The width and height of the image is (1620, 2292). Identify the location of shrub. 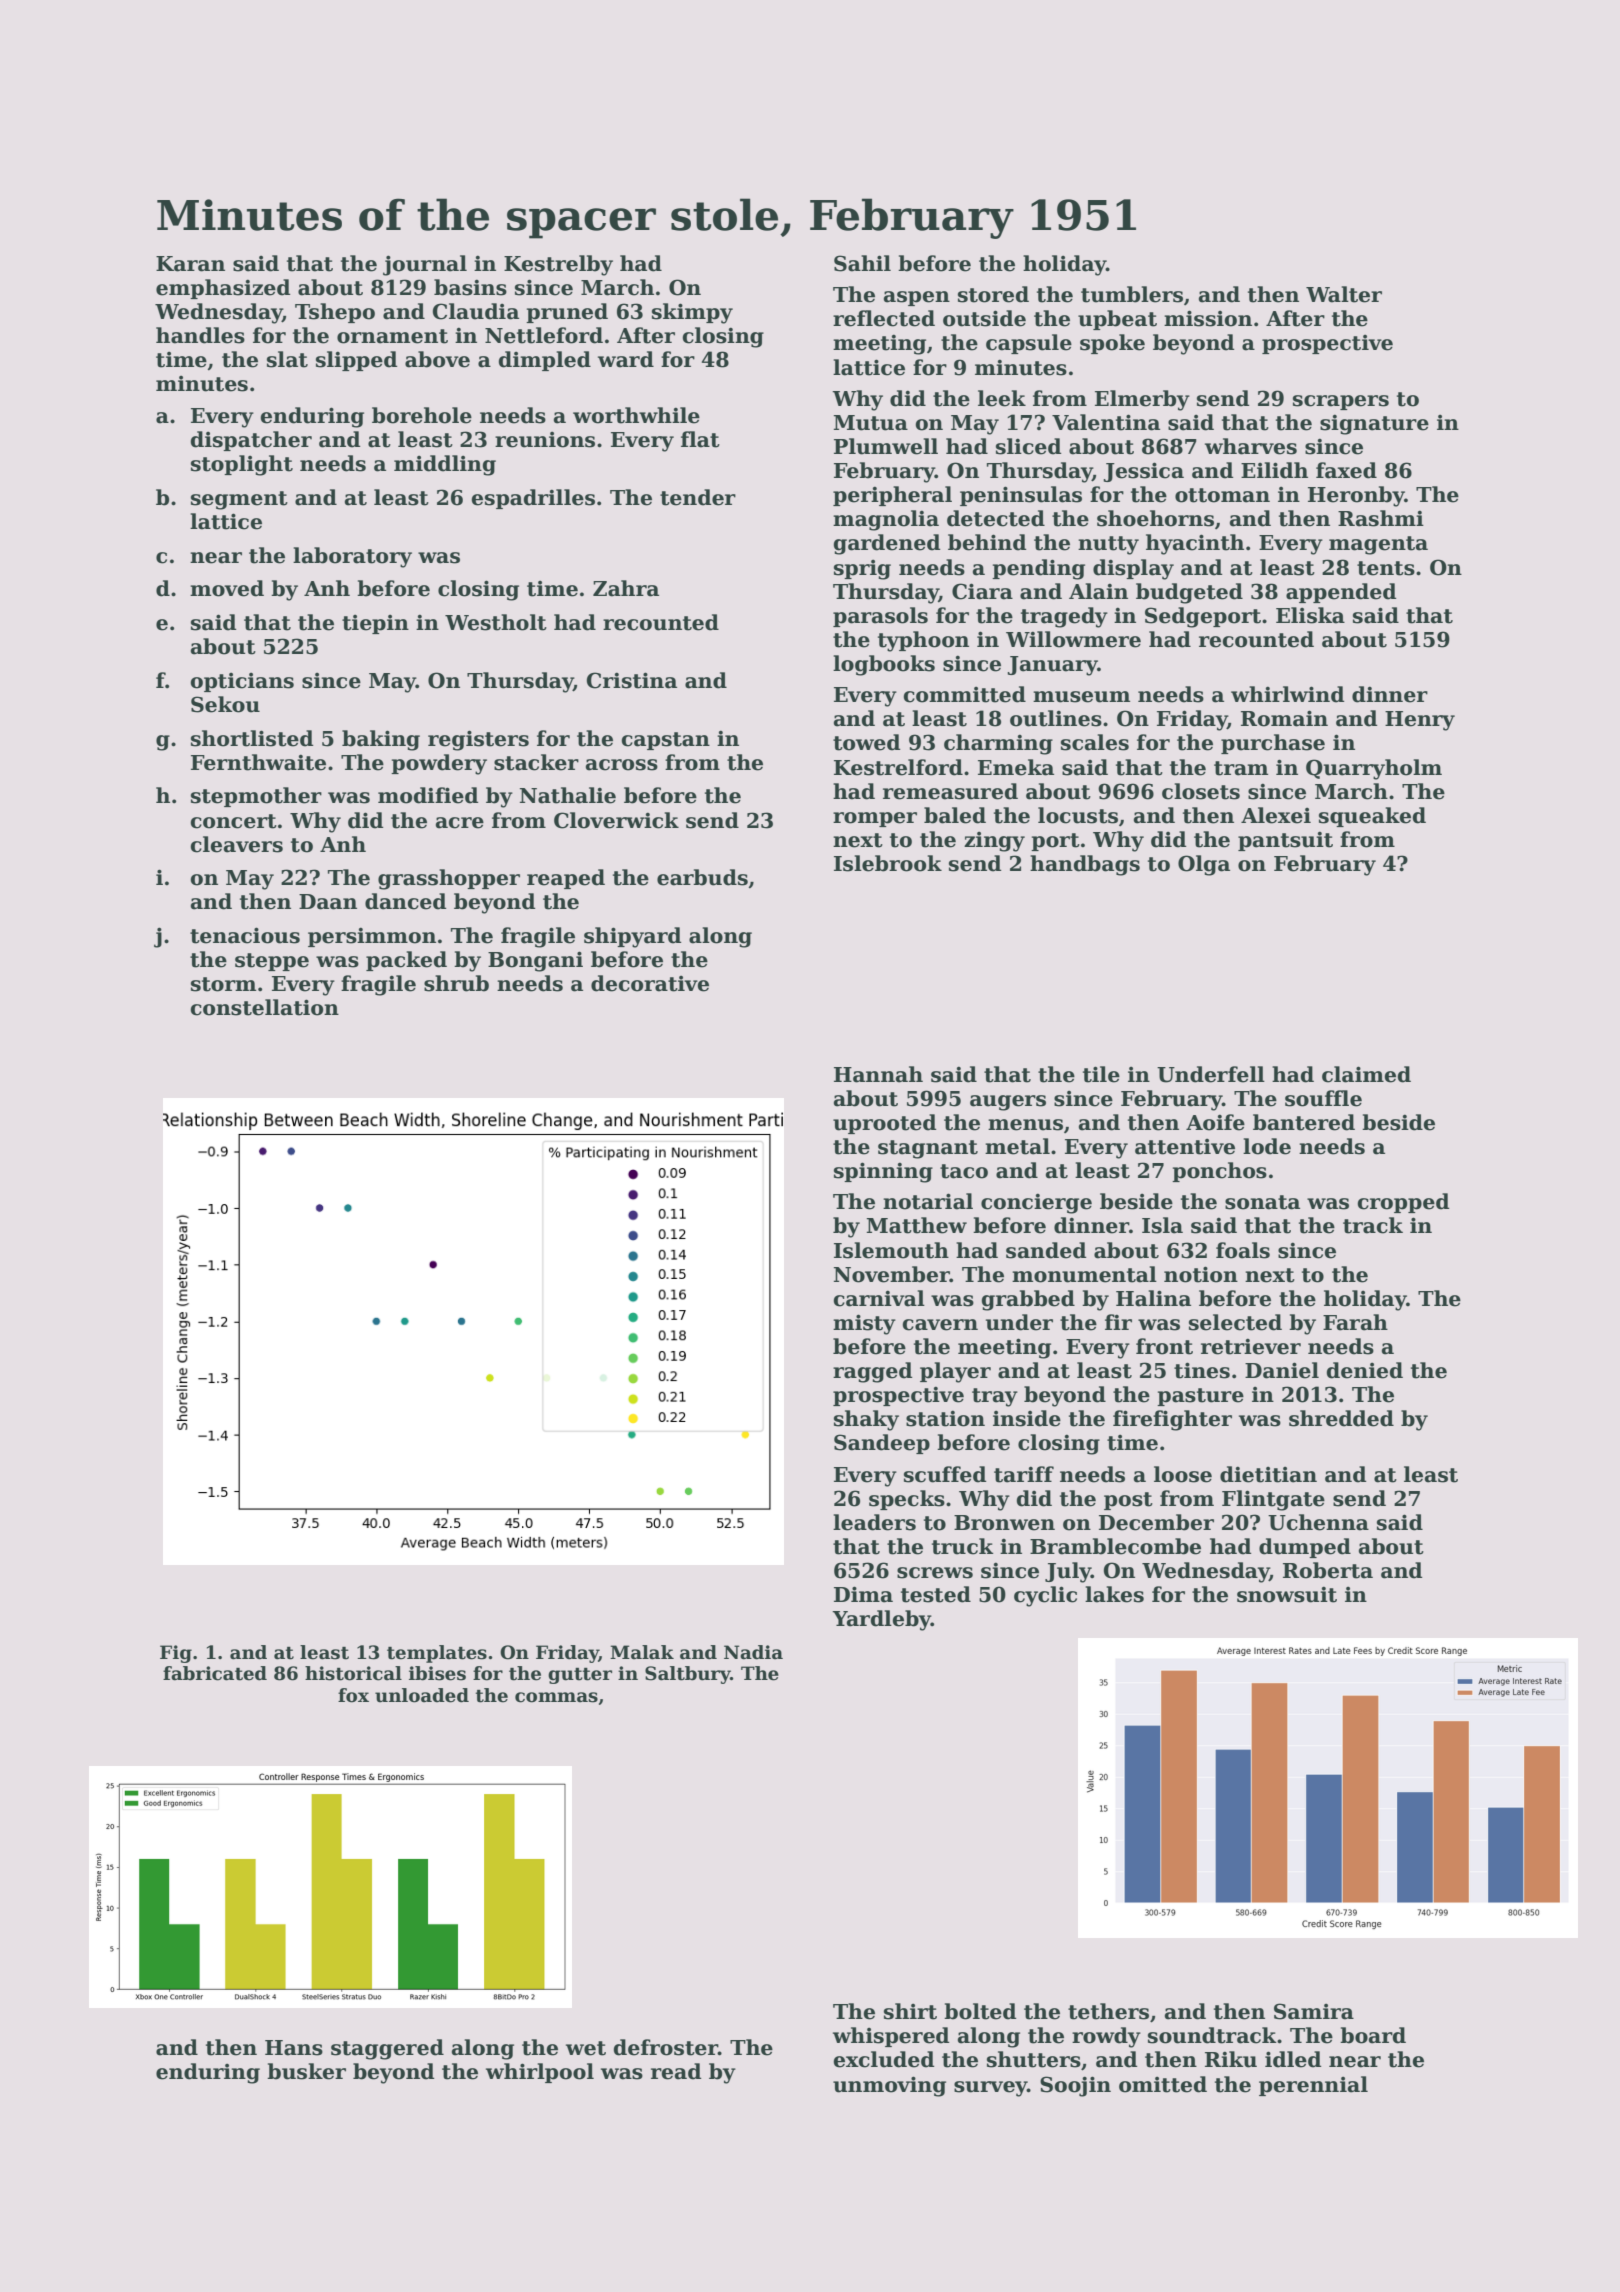
(456, 983).
